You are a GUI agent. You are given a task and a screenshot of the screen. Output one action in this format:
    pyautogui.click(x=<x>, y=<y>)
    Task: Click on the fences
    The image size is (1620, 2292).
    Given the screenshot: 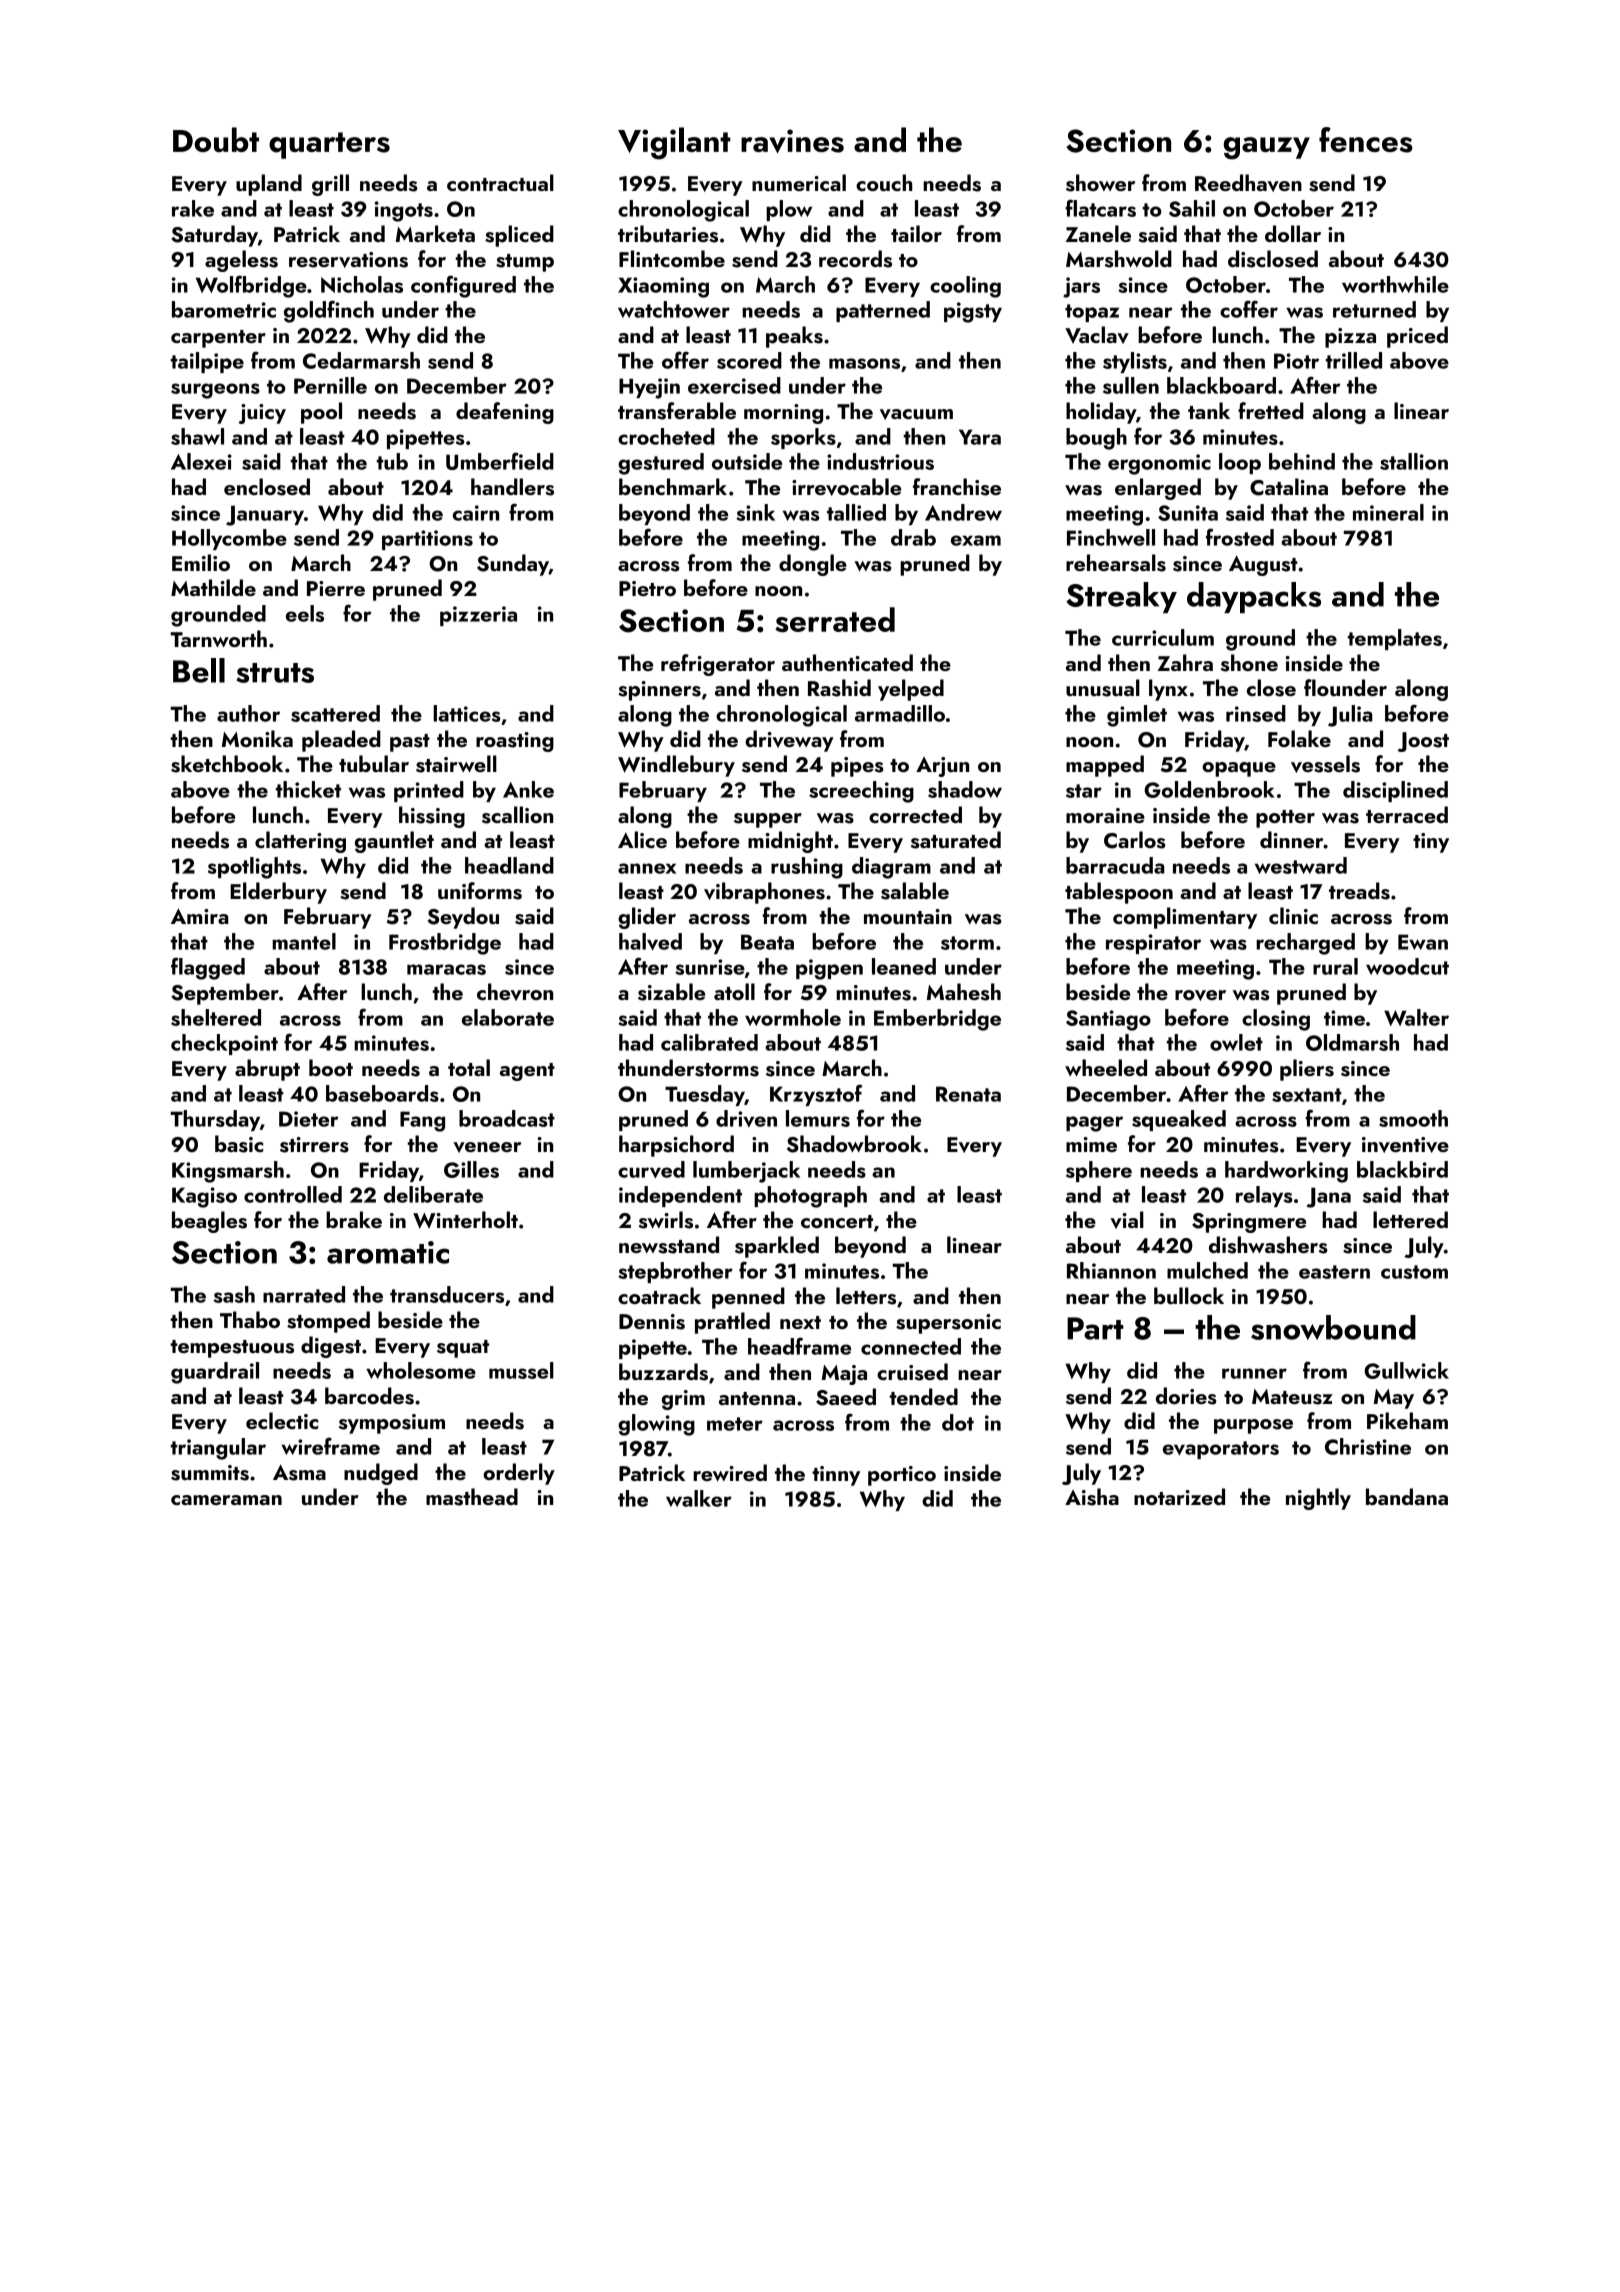 What is the action you would take?
    pyautogui.click(x=1366, y=140)
